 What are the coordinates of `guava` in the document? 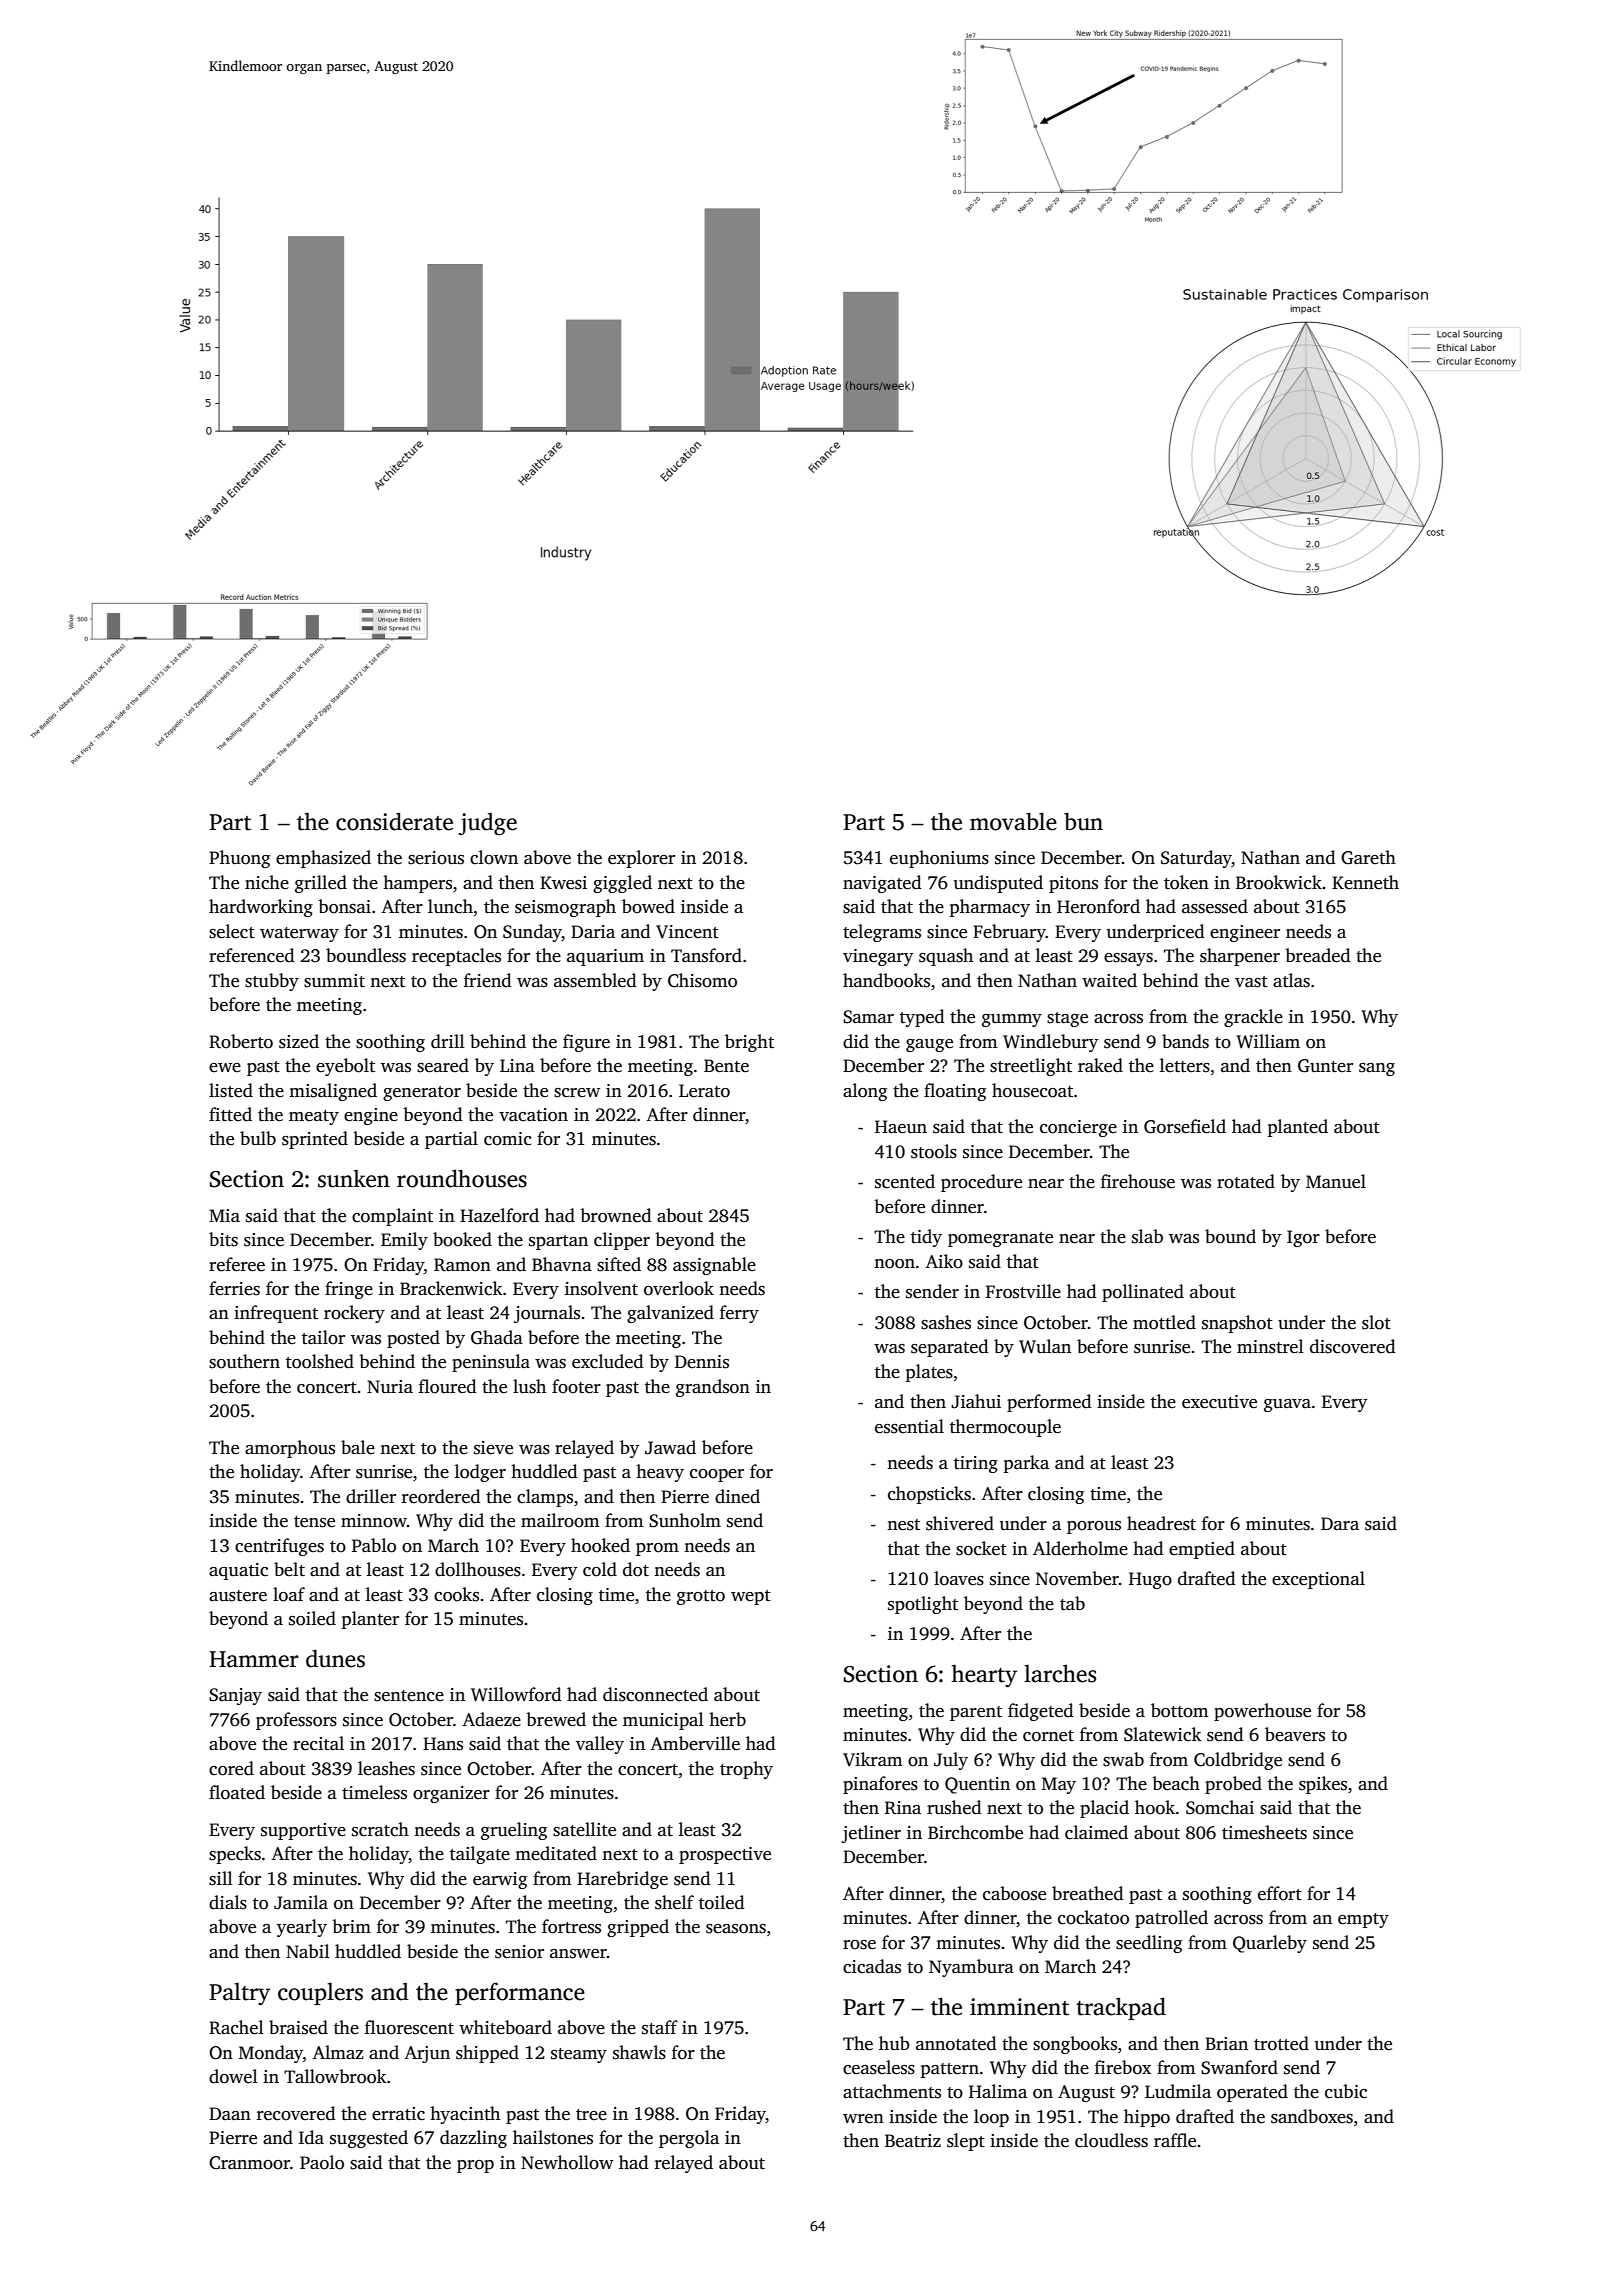 It's located at (1287, 1405).
